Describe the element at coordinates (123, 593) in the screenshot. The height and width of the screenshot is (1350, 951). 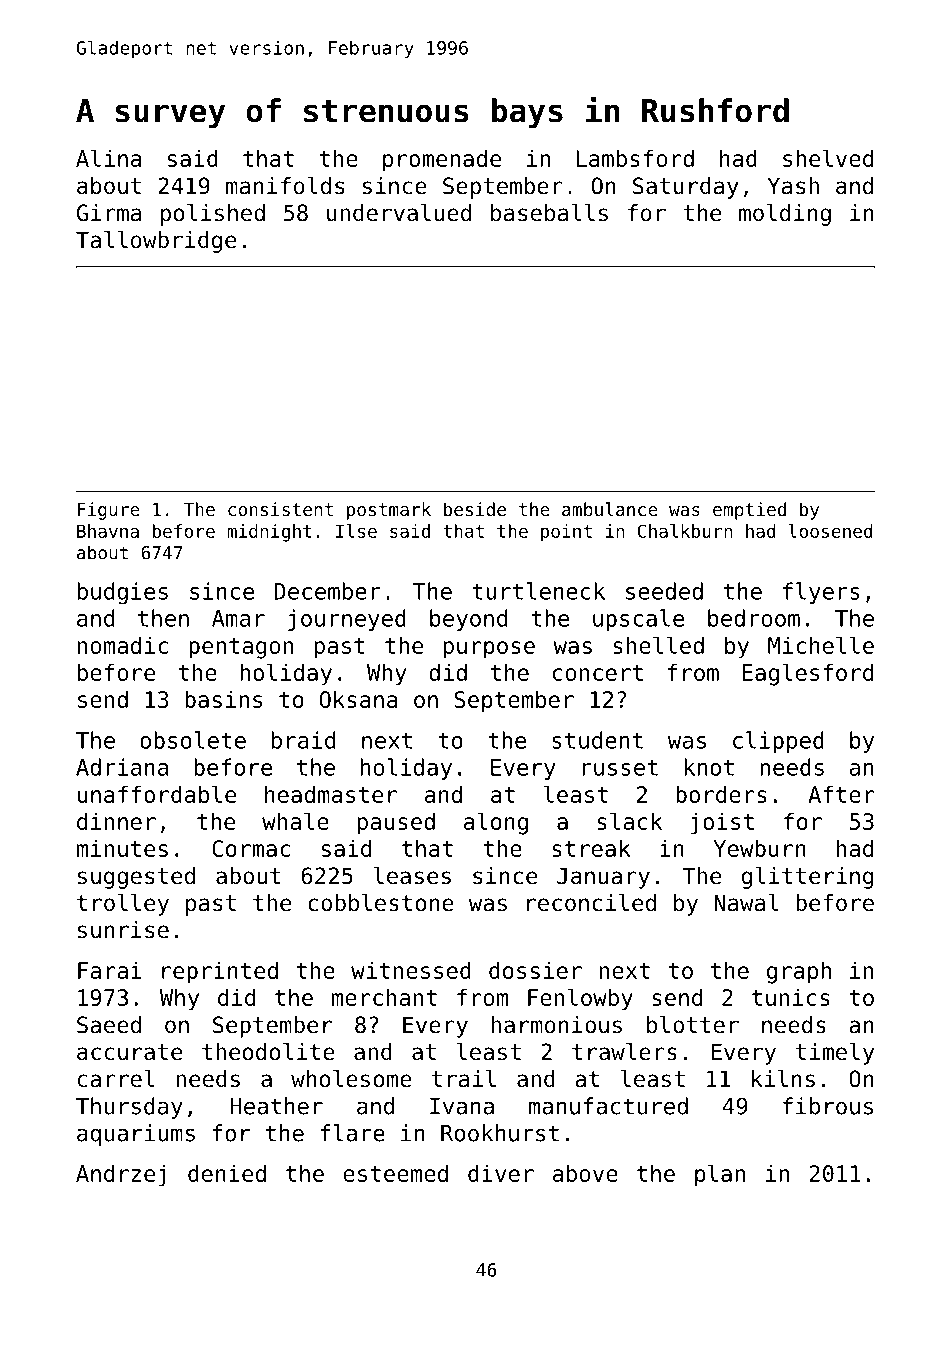
I see `budgies` at that location.
